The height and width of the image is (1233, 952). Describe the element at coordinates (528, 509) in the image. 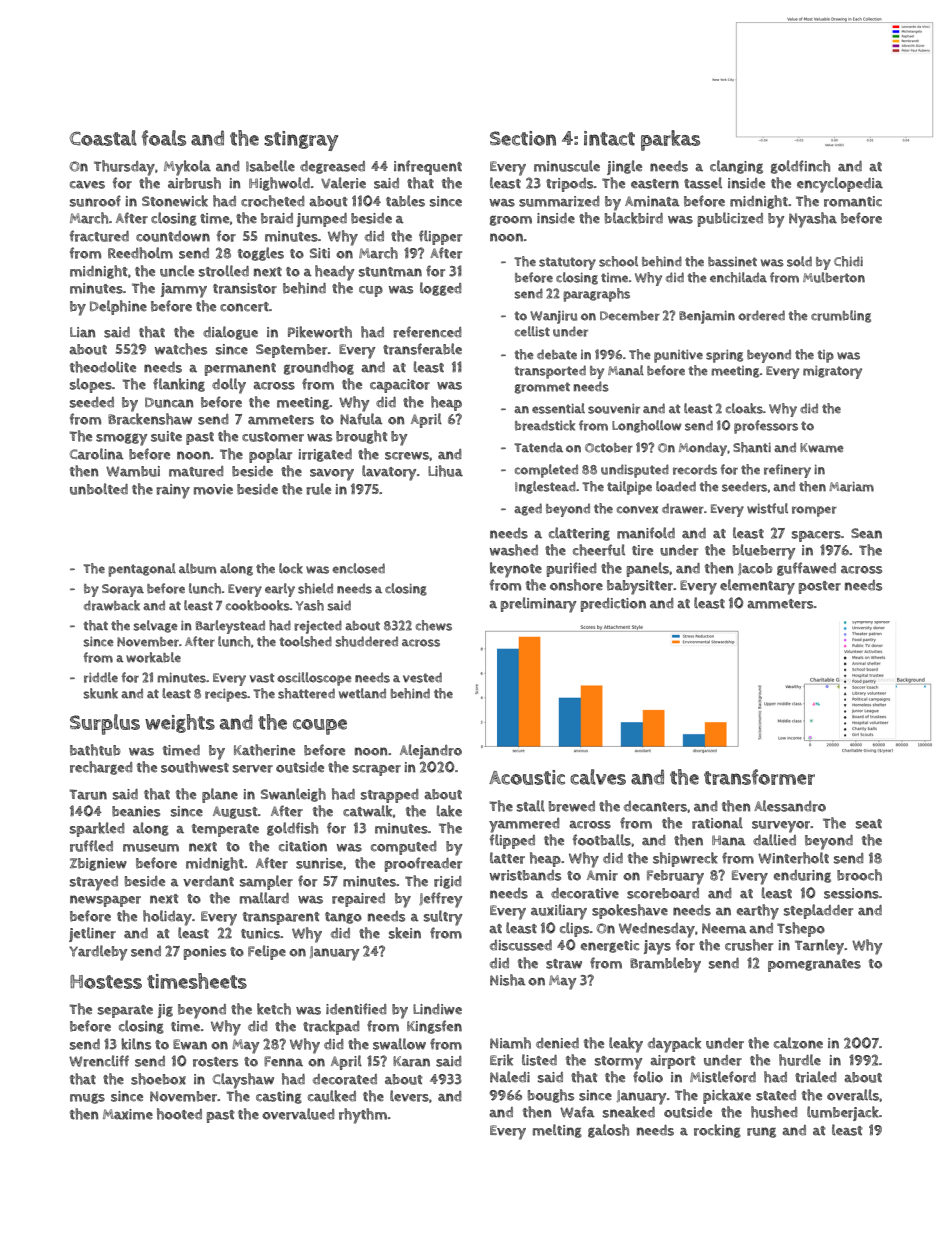

I see `aged` at that location.
